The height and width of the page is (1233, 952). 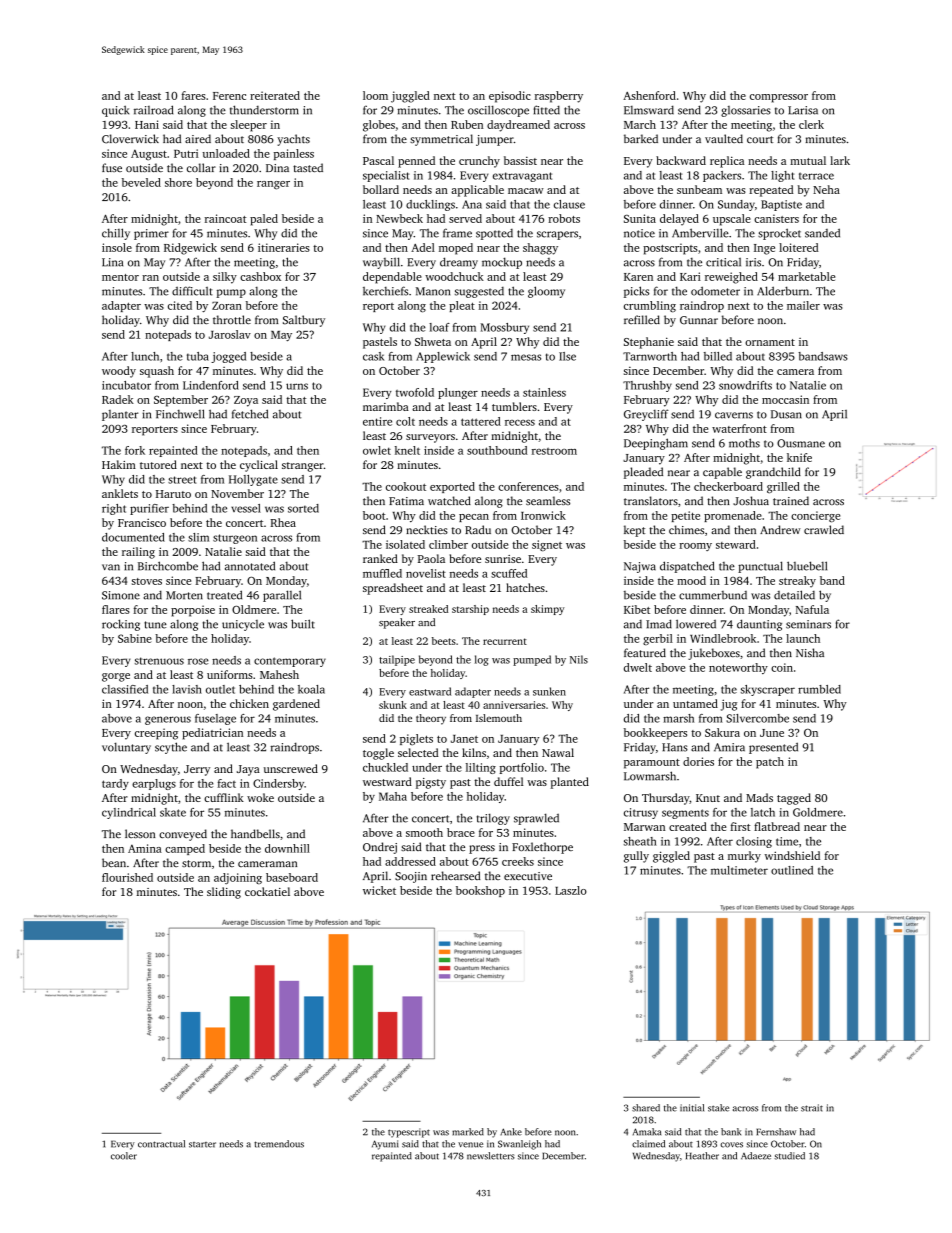 What do you see at coordinates (124, 1156) in the page?
I see `cooler` at bounding box center [124, 1156].
